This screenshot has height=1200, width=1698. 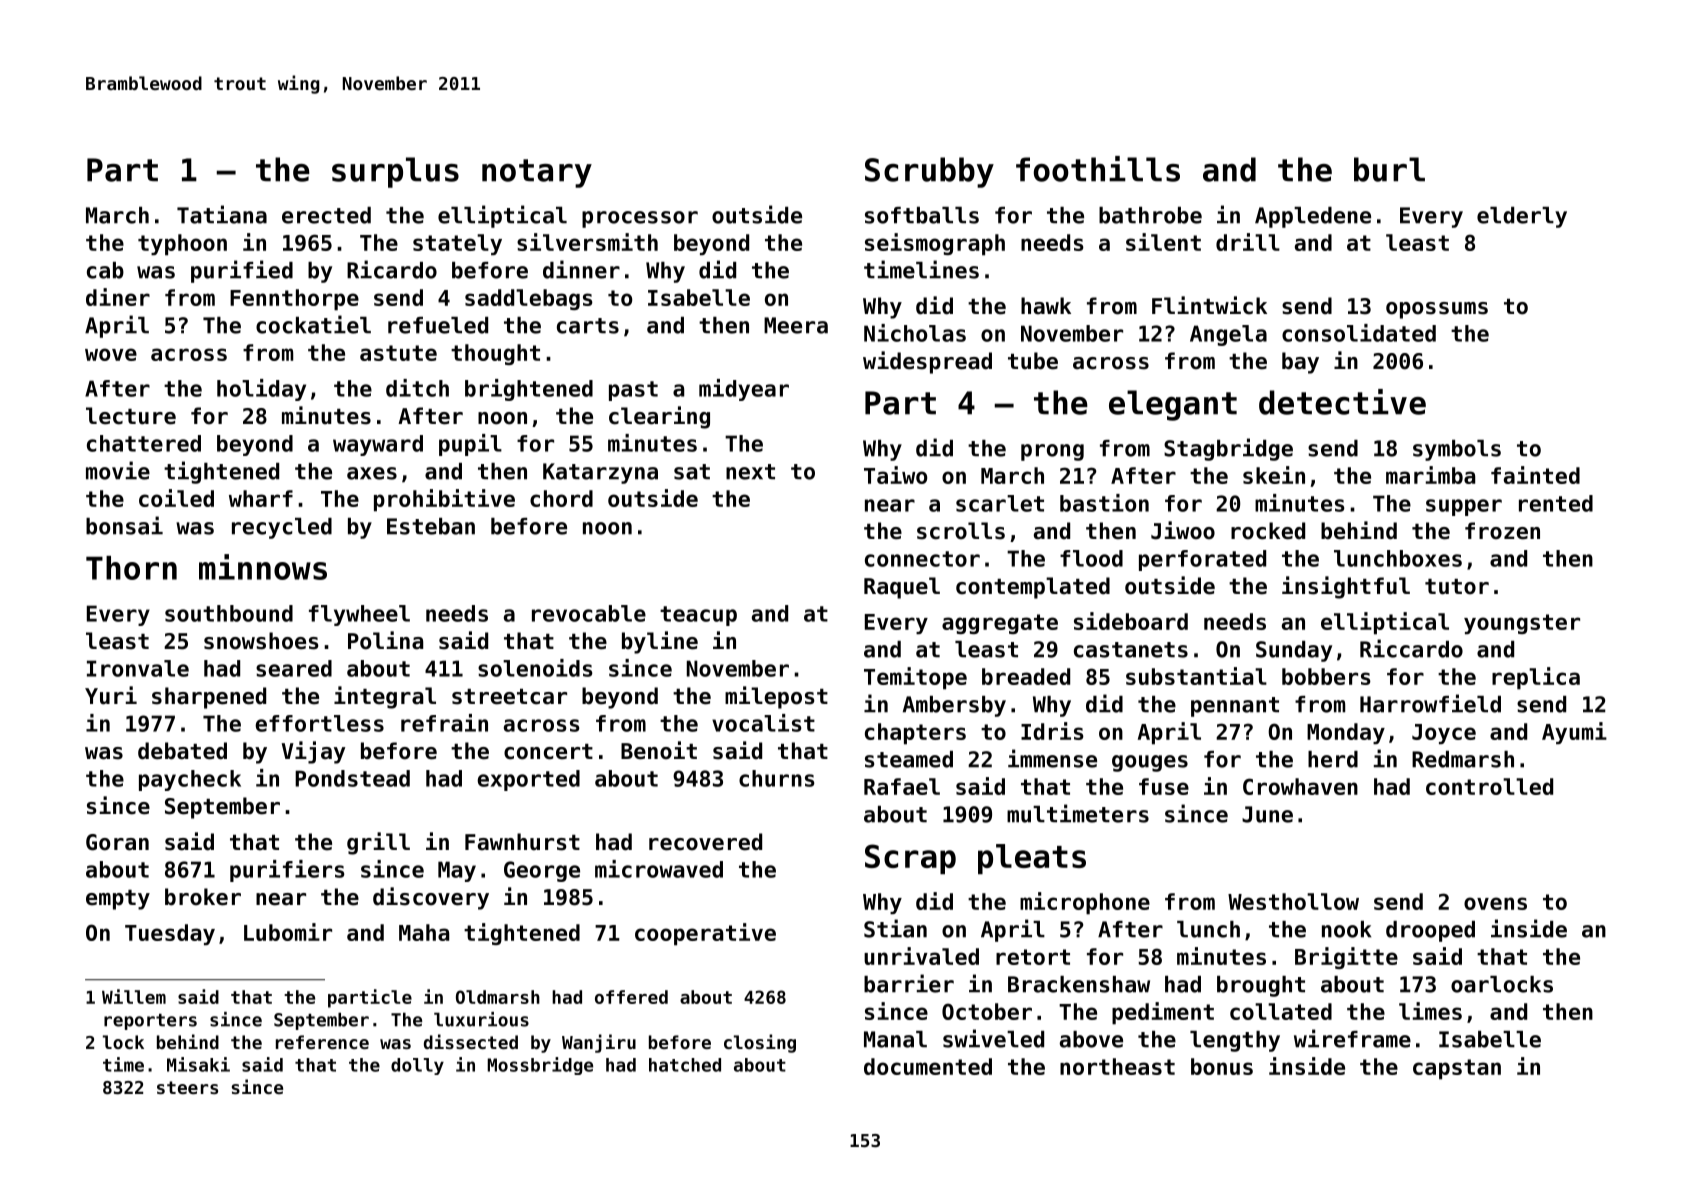 I want to click on drill, so click(x=1248, y=242).
